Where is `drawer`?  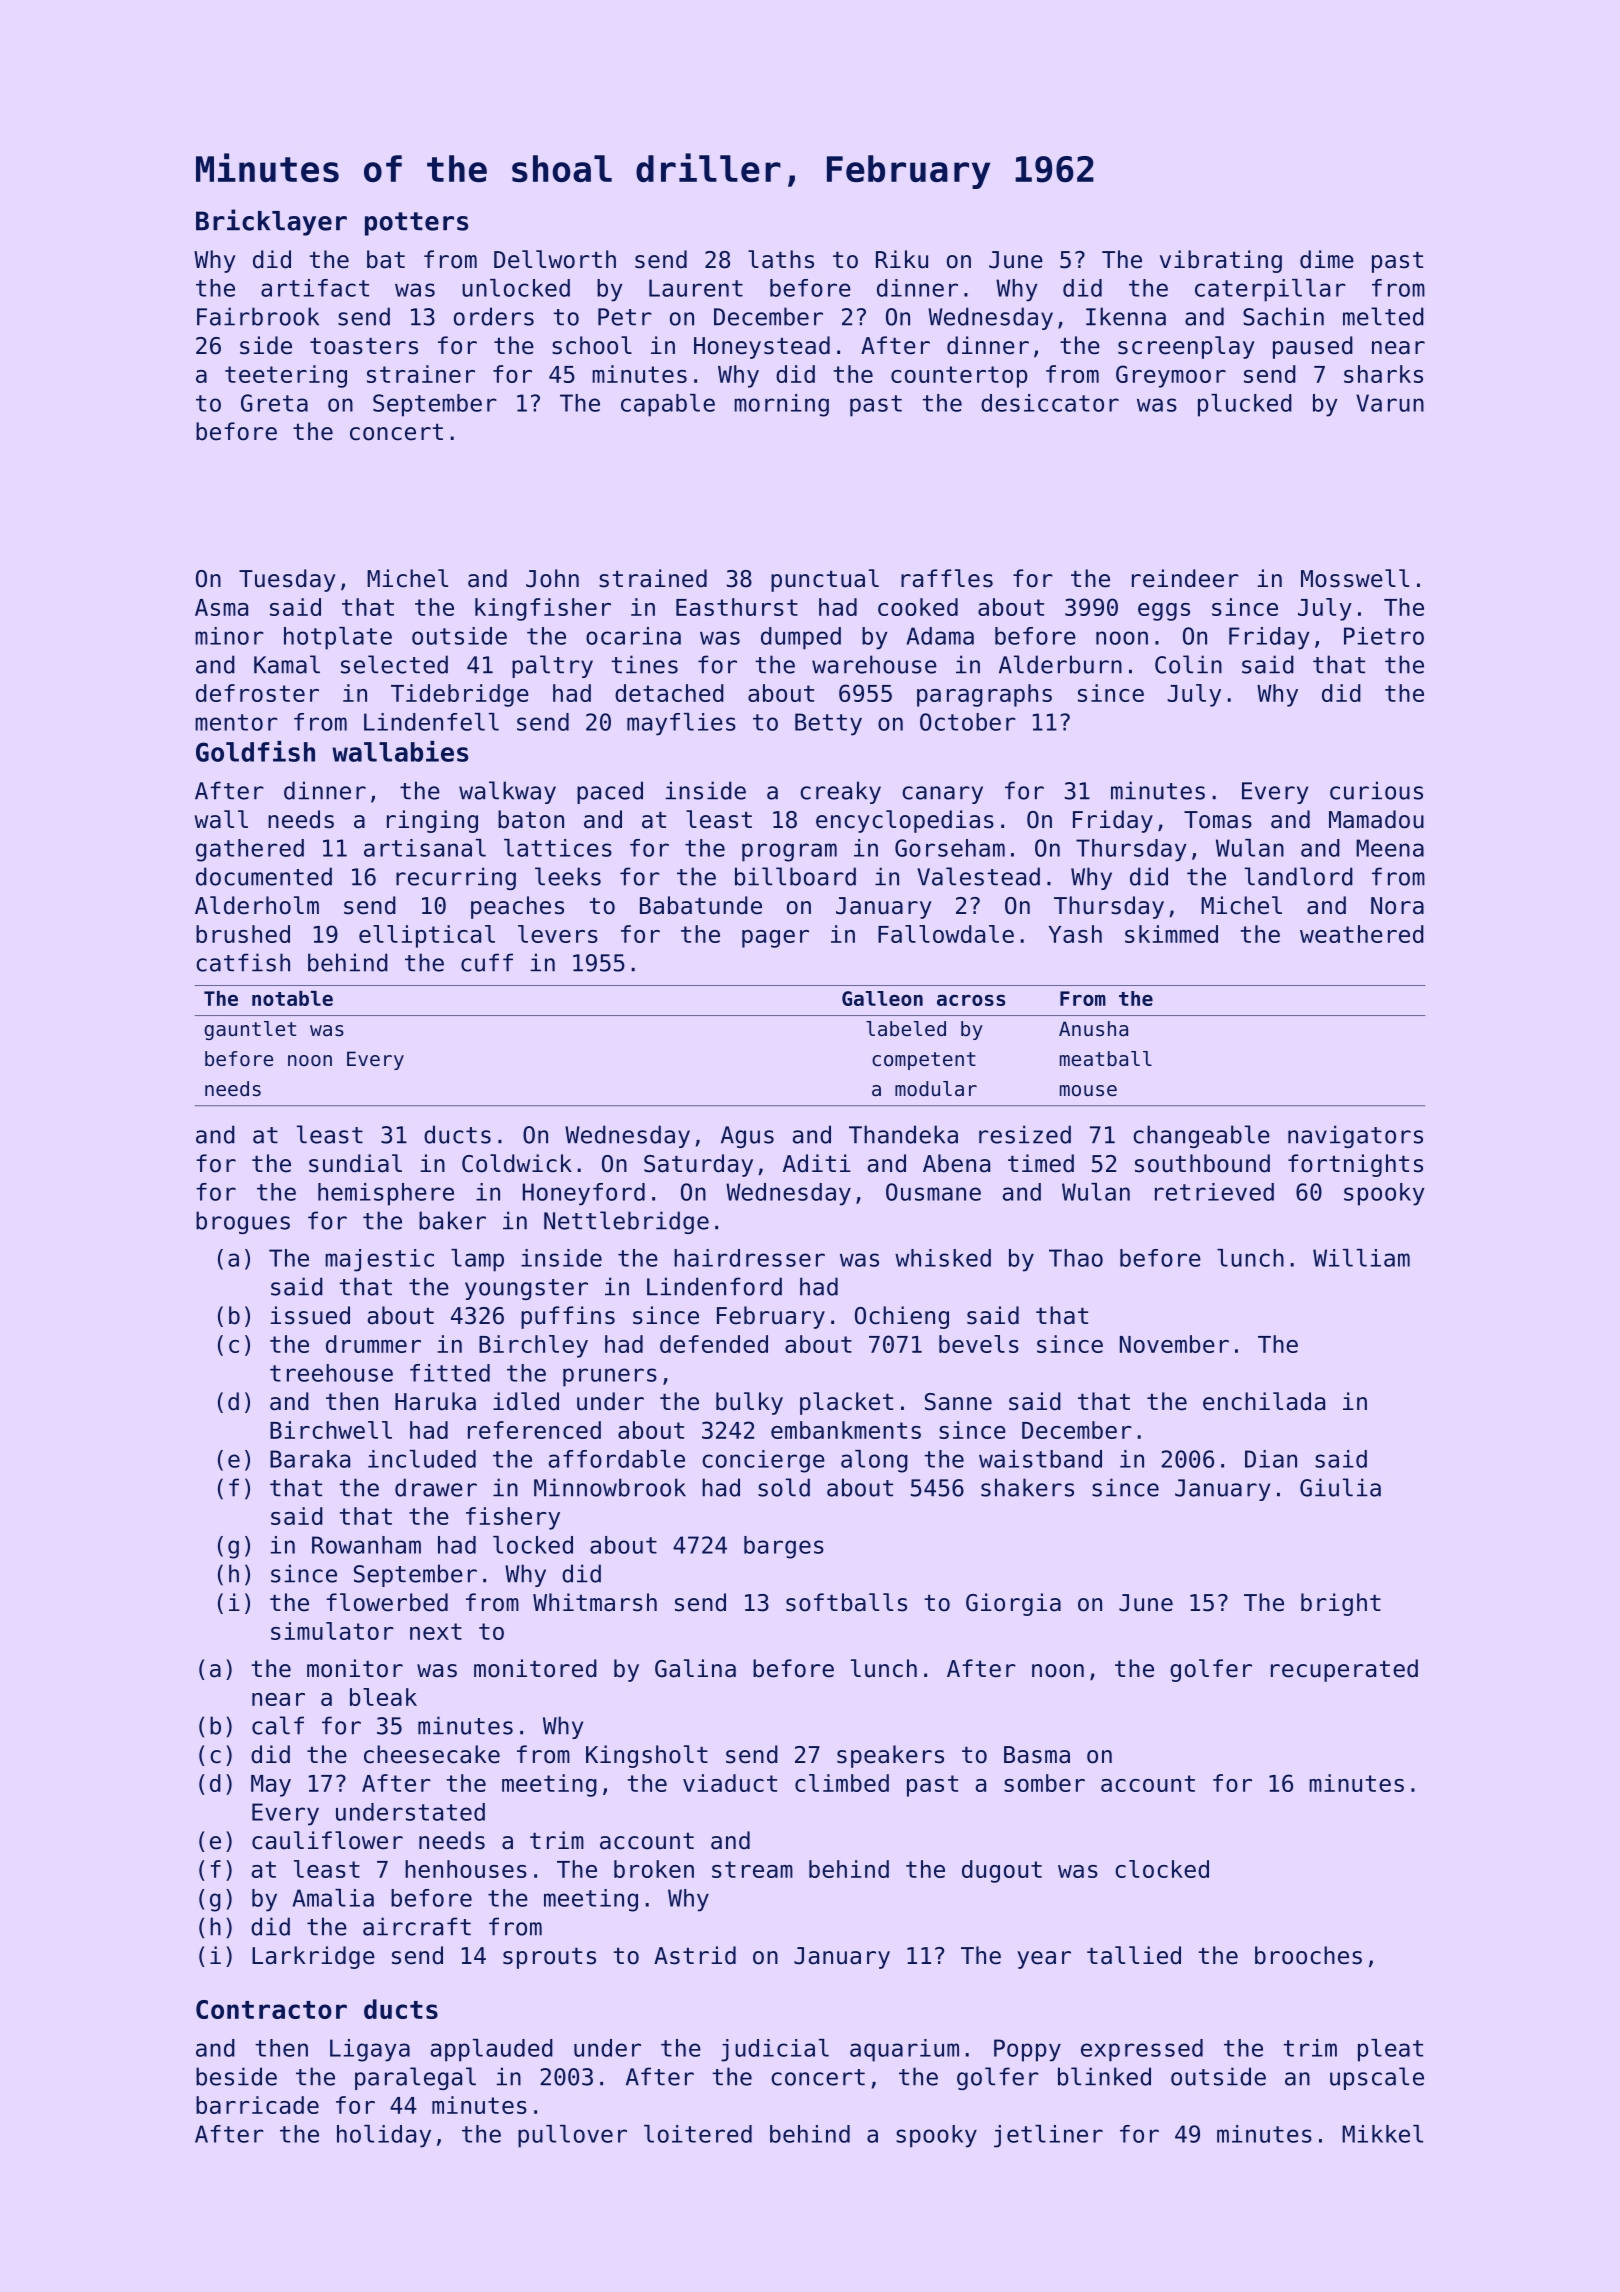 drawer is located at coordinates (436, 1487).
